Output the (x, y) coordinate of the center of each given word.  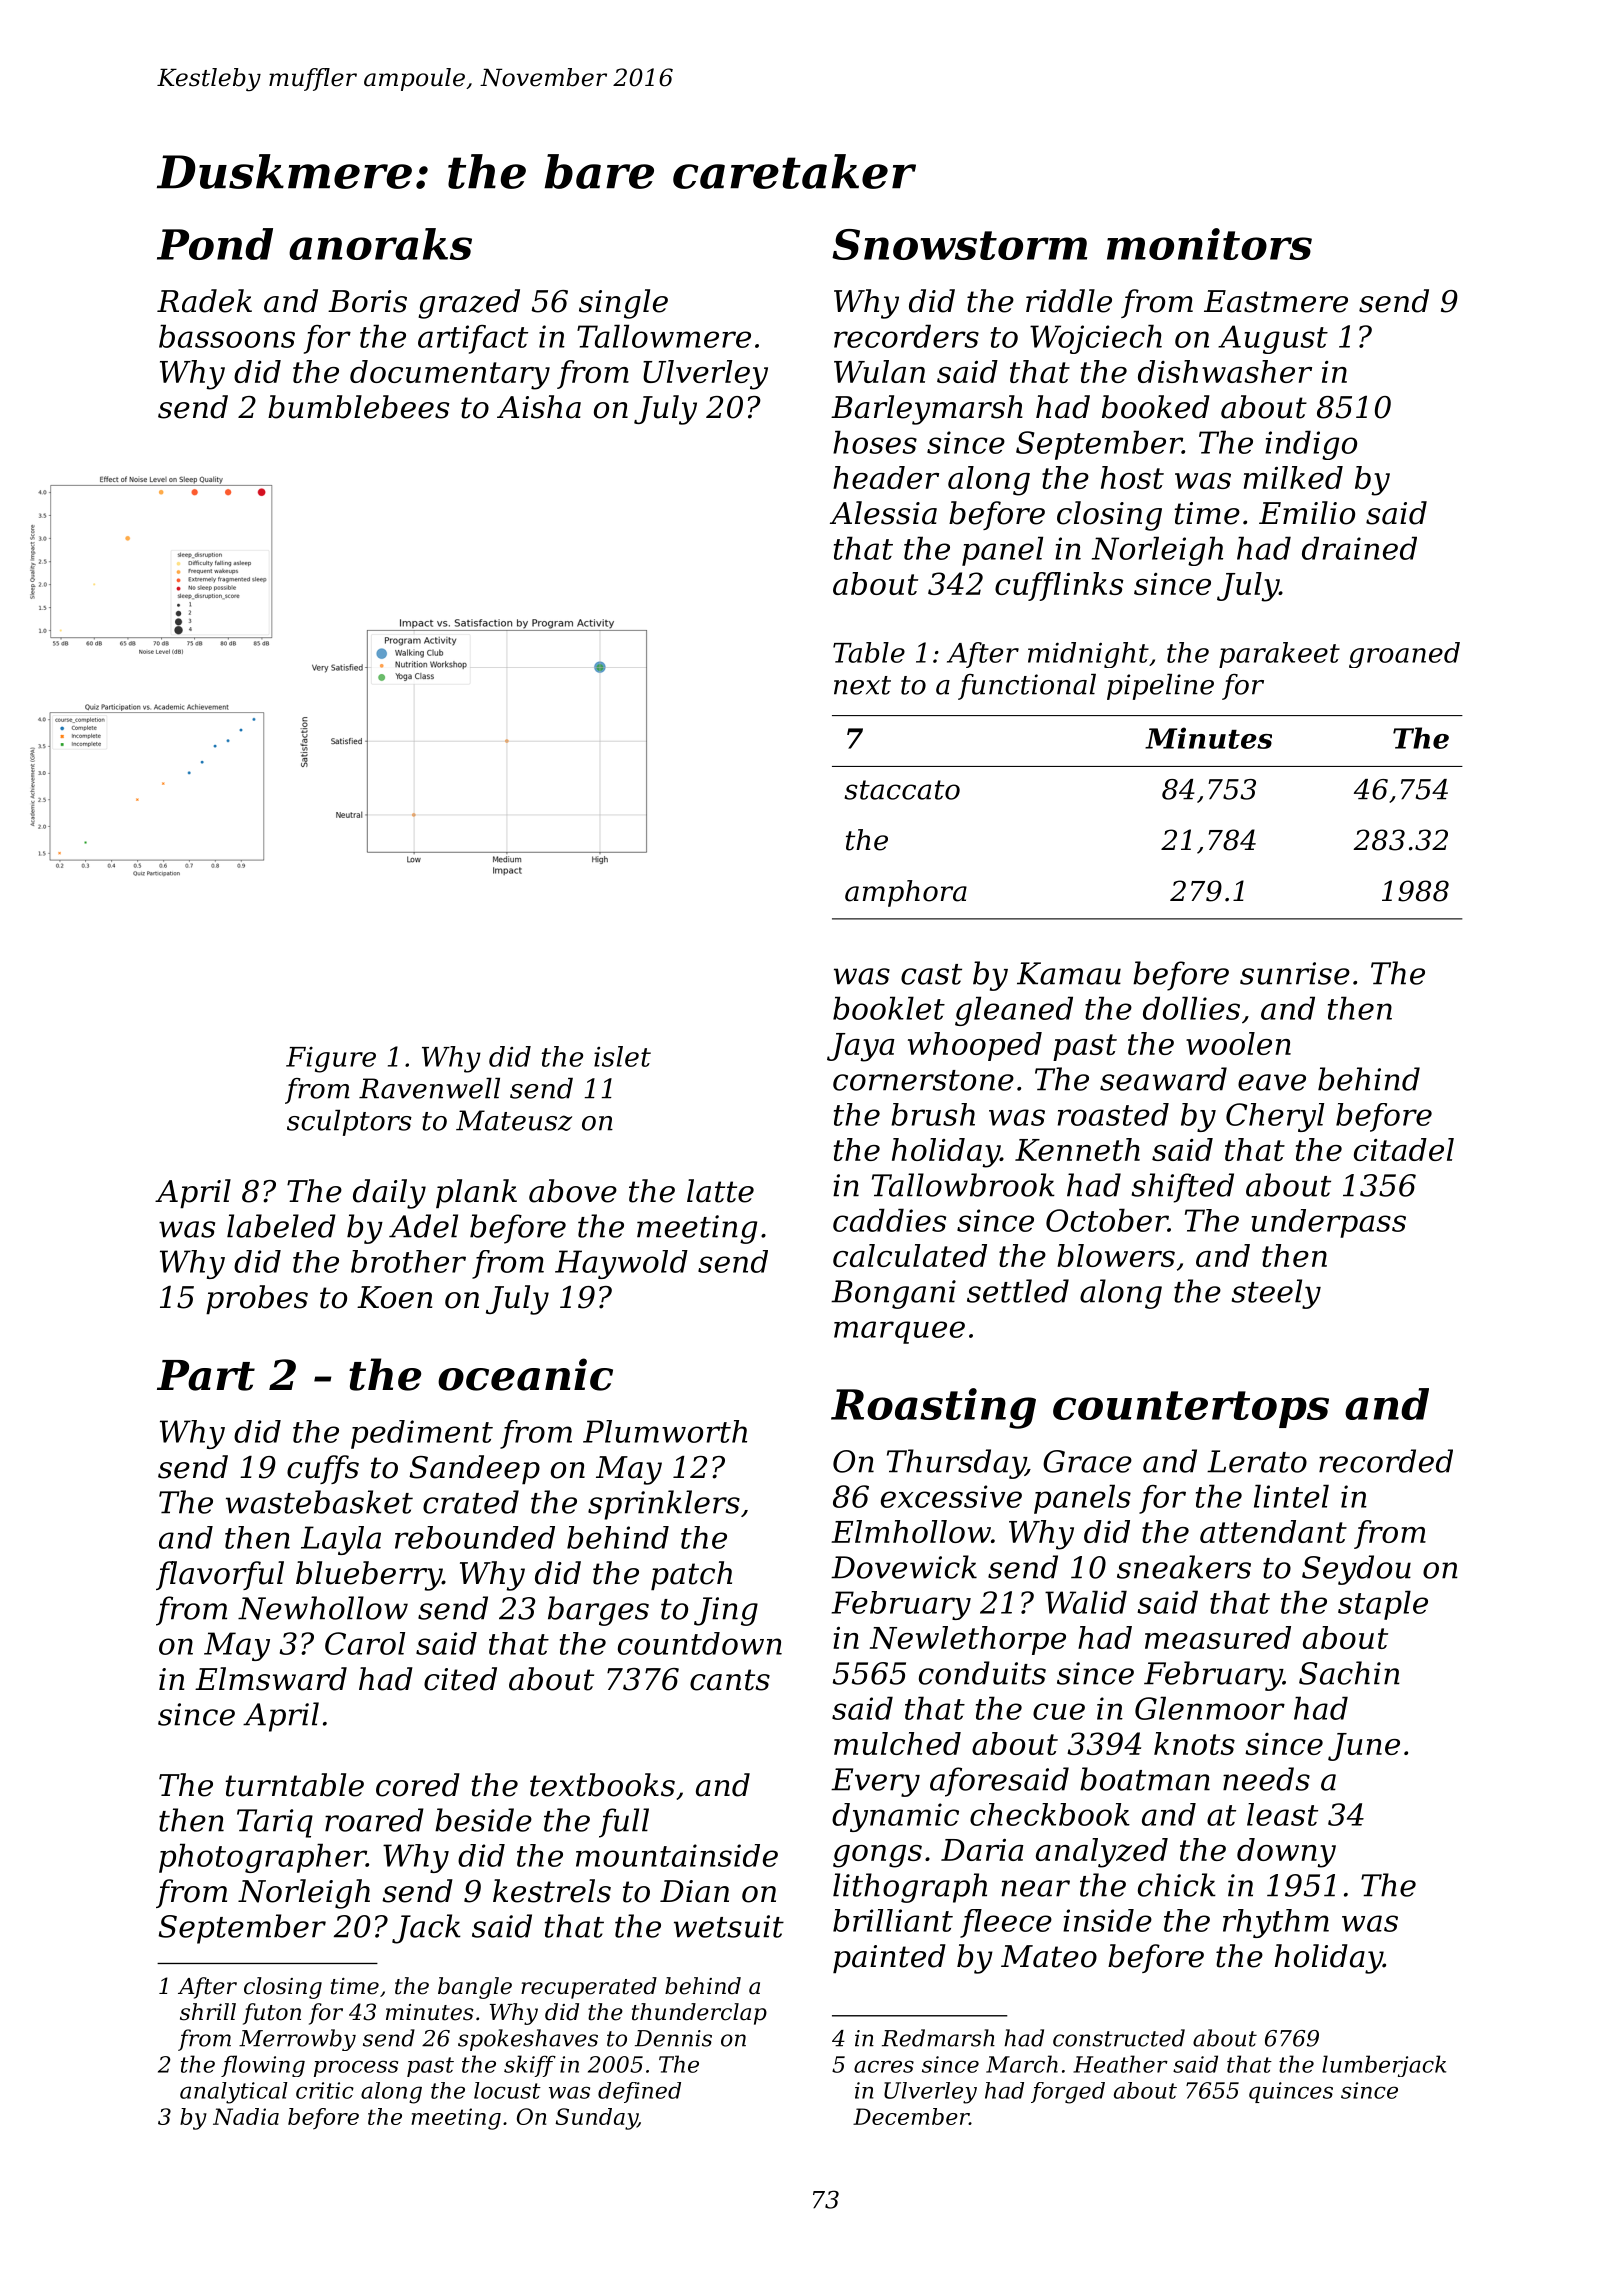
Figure (331, 1059)
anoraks (380, 244)
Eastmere (1276, 301)
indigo (1311, 445)
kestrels (552, 1891)
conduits (982, 1673)
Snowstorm (959, 244)
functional (1027, 687)
